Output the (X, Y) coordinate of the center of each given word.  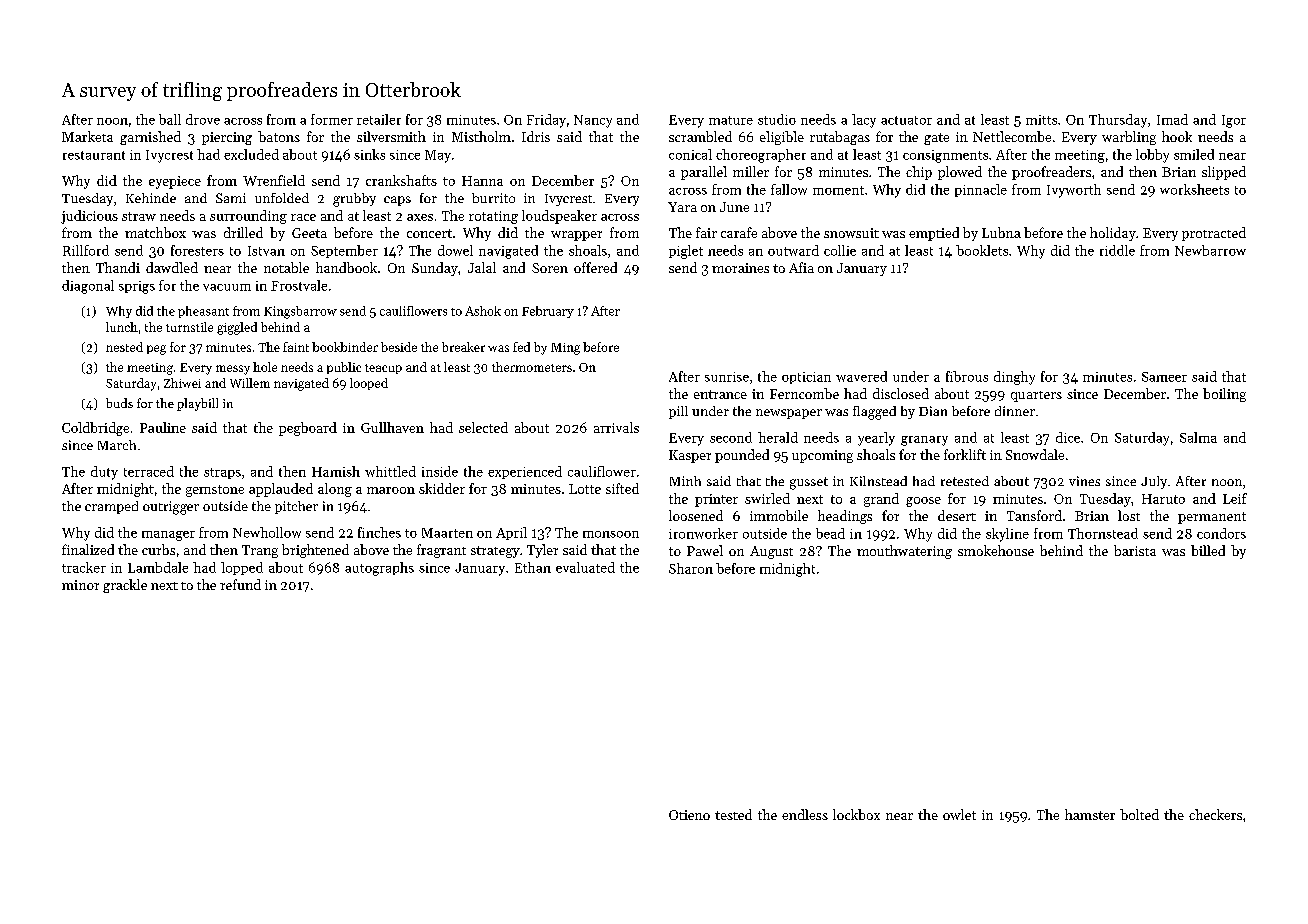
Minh (685, 481)
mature (731, 120)
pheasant (203, 312)
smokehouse (996, 550)
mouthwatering (904, 552)
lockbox (856, 814)
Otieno (689, 815)
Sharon (691, 568)
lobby (1152, 156)
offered (595, 267)
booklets (982, 250)
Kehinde (151, 198)
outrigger (171, 508)
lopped (242, 568)
